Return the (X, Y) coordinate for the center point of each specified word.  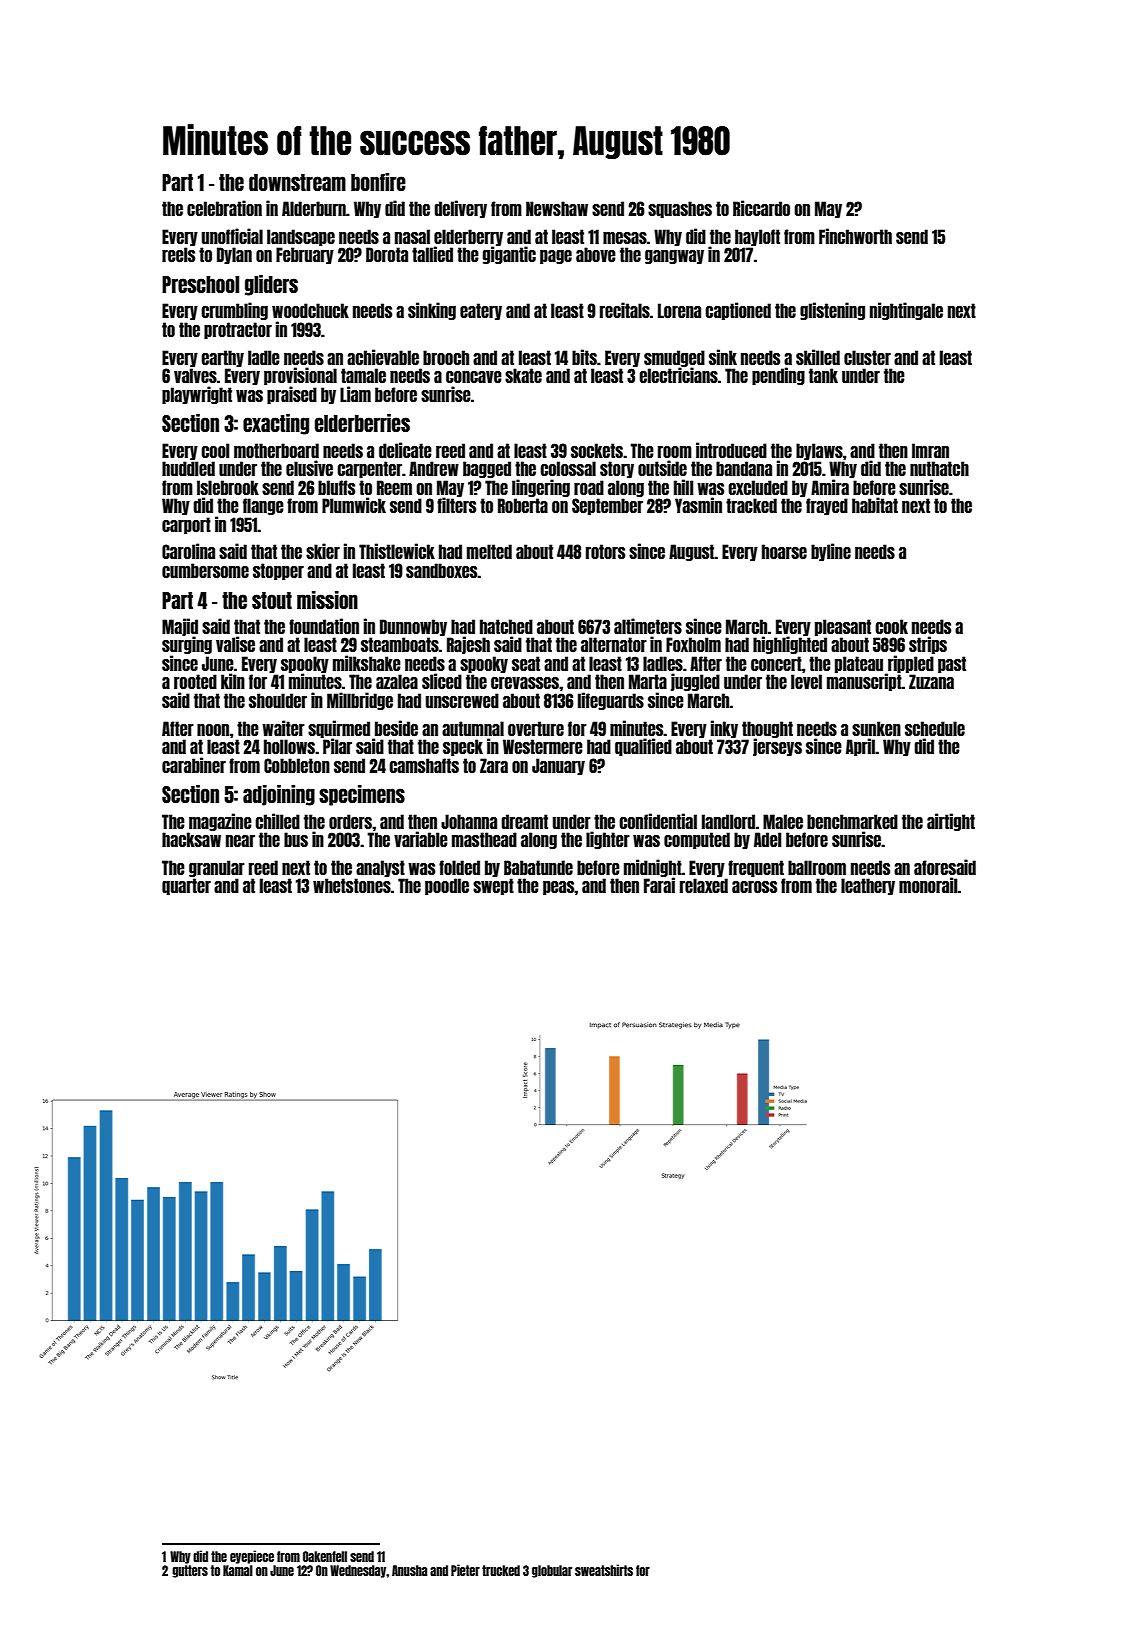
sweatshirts (604, 1570)
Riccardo (761, 208)
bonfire (378, 182)
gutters (190, 1571)
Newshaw (557, 208)
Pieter (465, 1570)
